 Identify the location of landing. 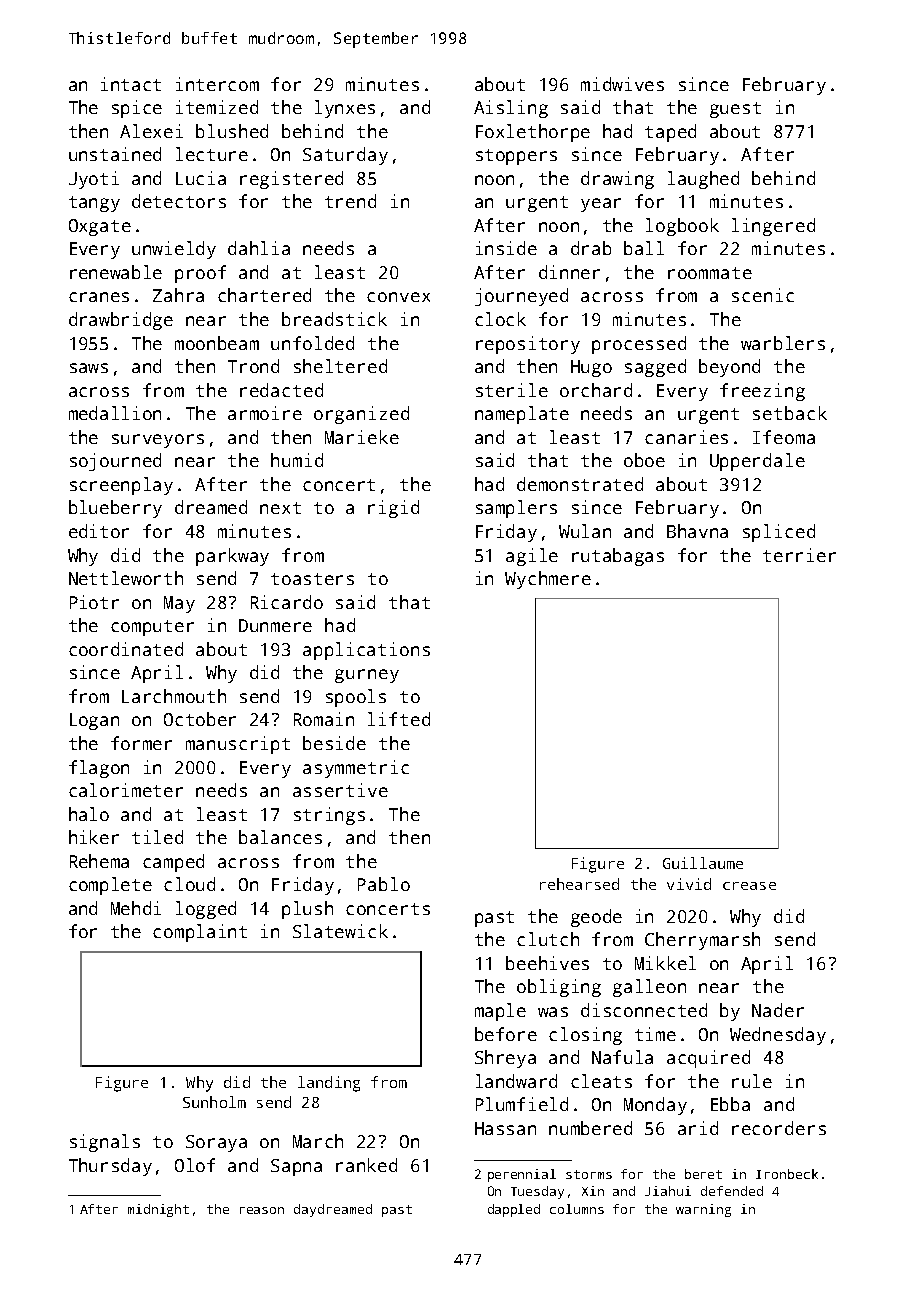
(329, 1084).
